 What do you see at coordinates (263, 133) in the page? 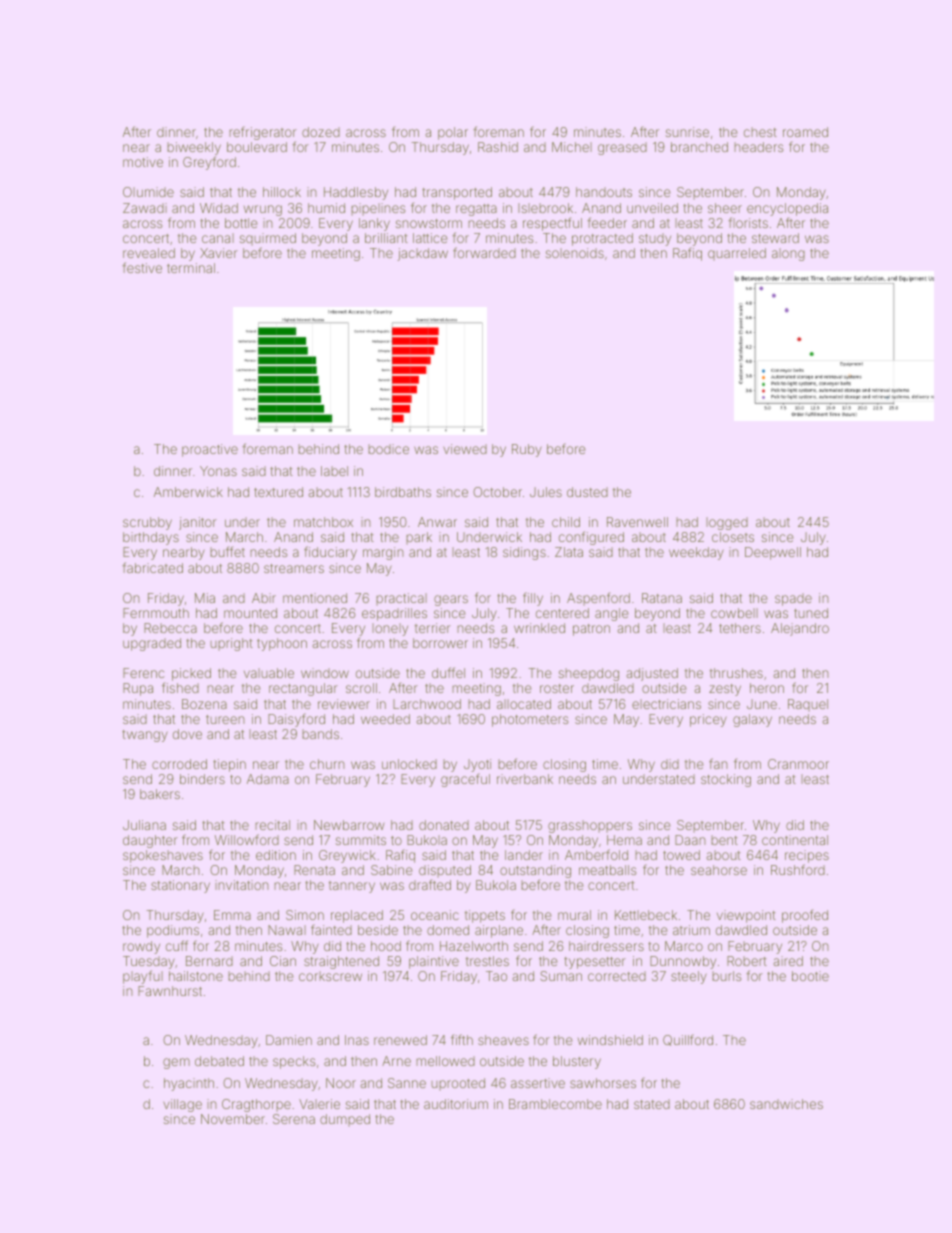
I see `refrigerator` at bounding box center [263, 133].
